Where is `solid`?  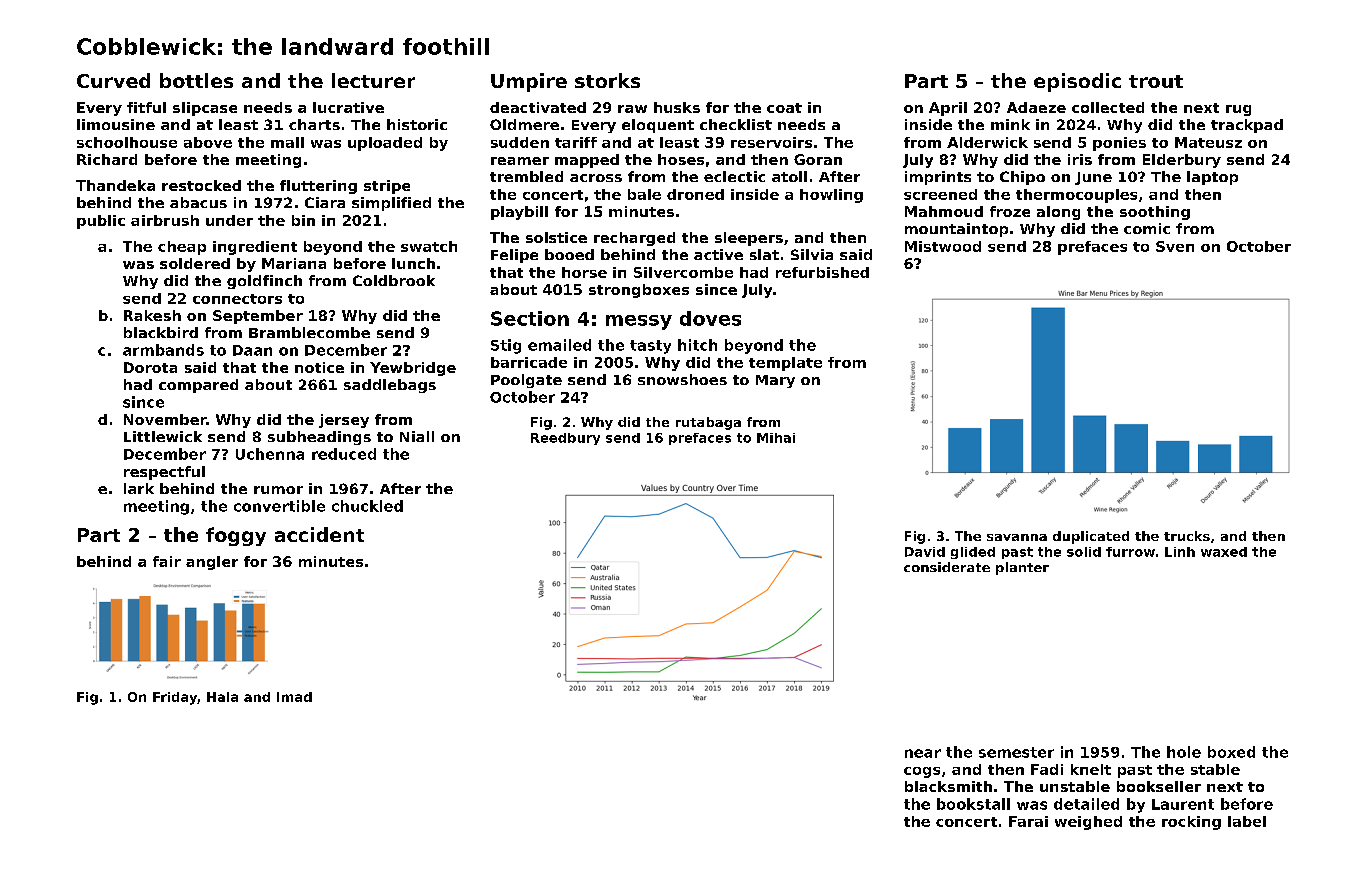 solid is located at coordinates (1084, 552).
